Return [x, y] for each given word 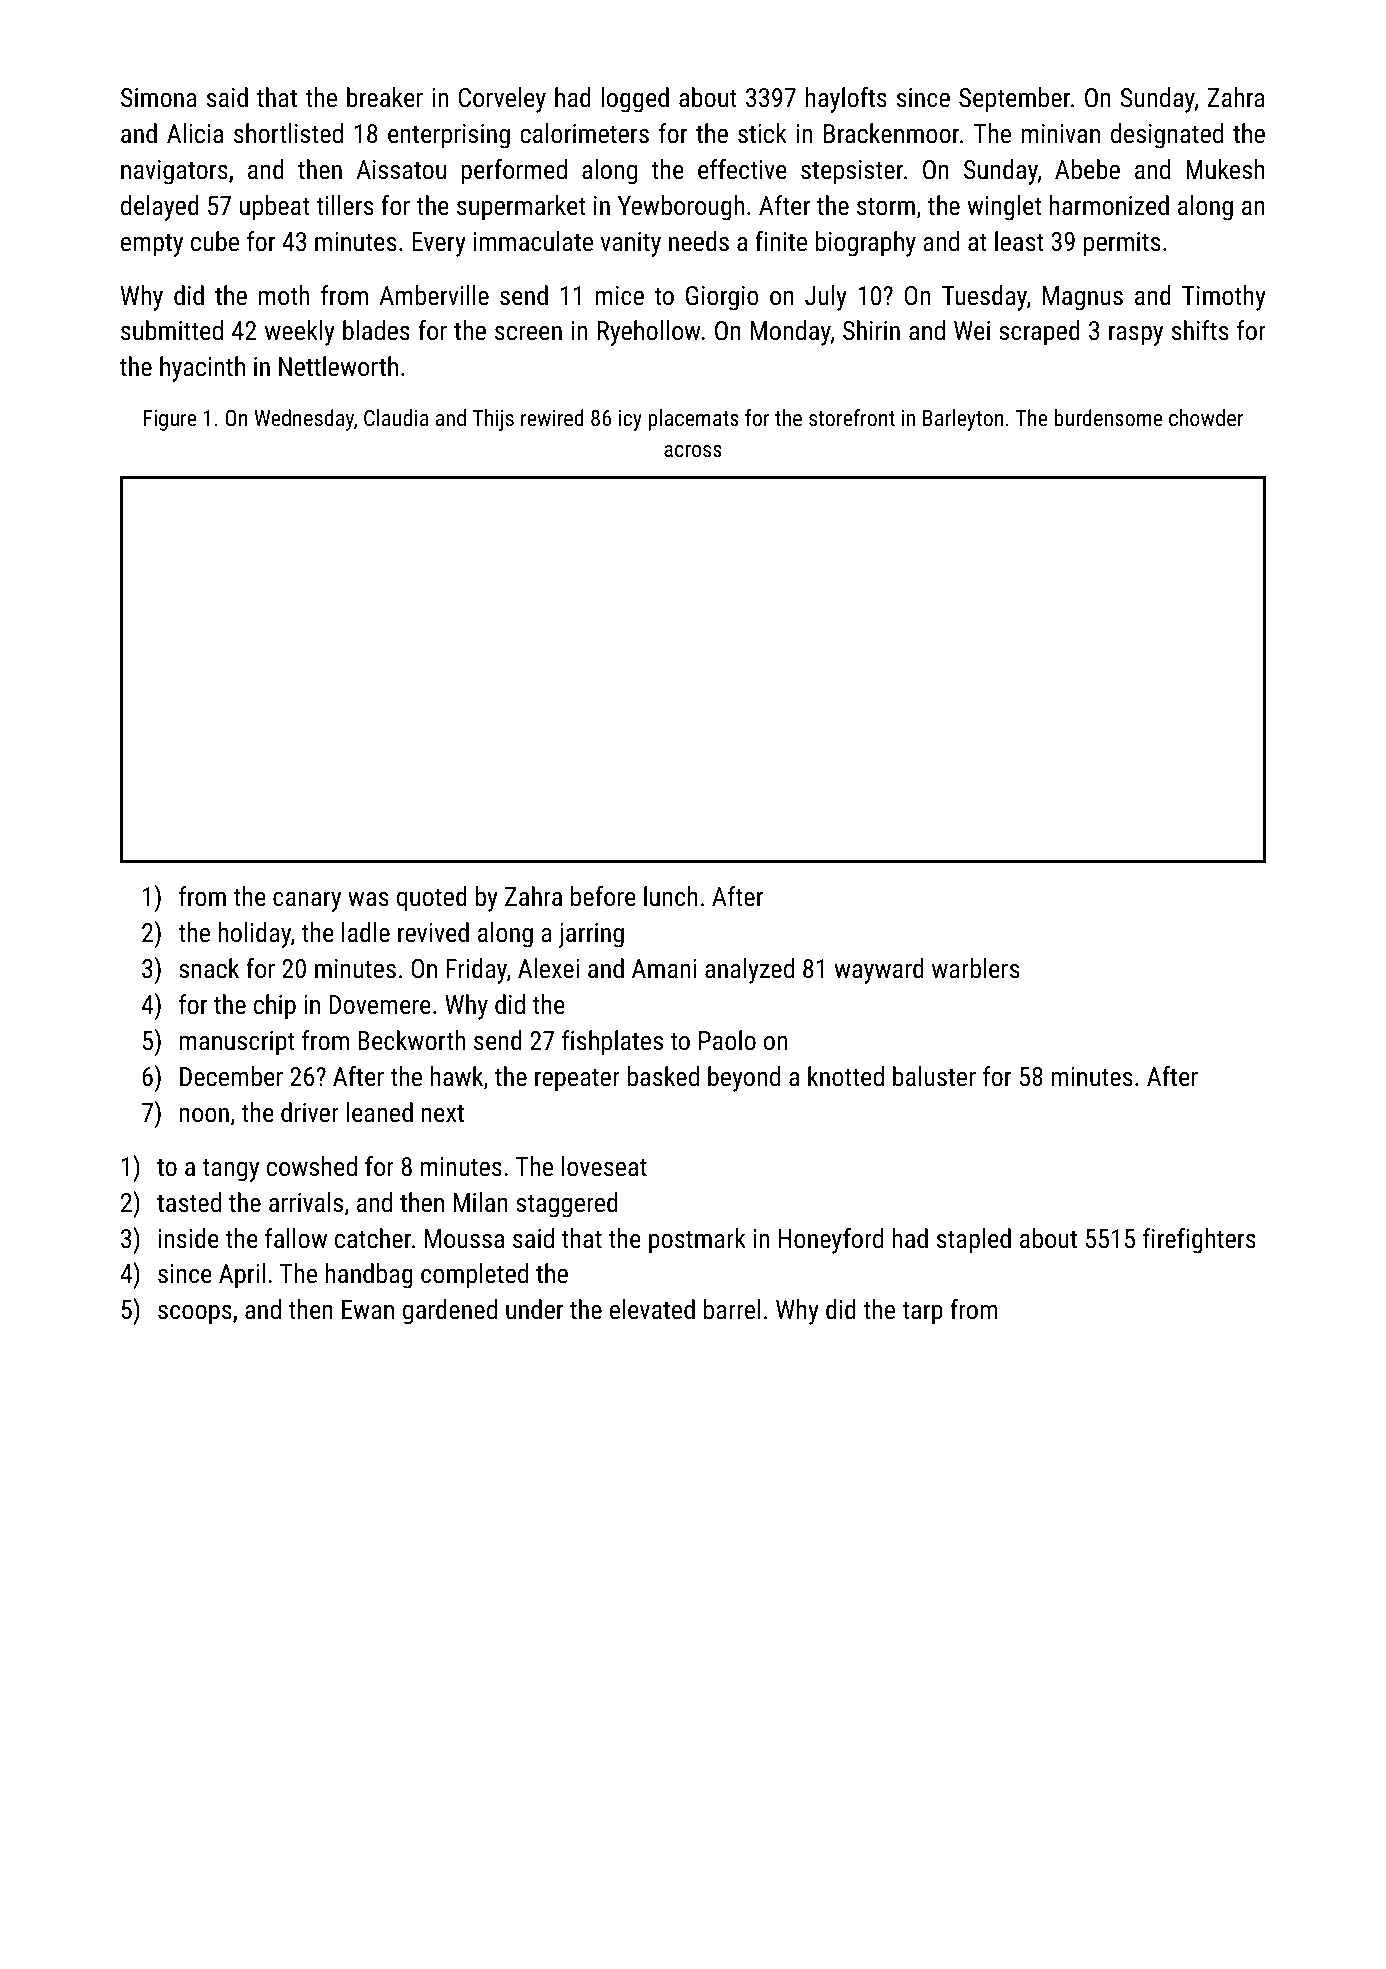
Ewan [368, 1309]
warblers [975, 968]
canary [307, 902]
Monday [791, 333]
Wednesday [304, 420]
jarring [591, 935]
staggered [567, 1205]
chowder [1206, 417]
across [693, 451]
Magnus [1083, 298]
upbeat [274, 208]
